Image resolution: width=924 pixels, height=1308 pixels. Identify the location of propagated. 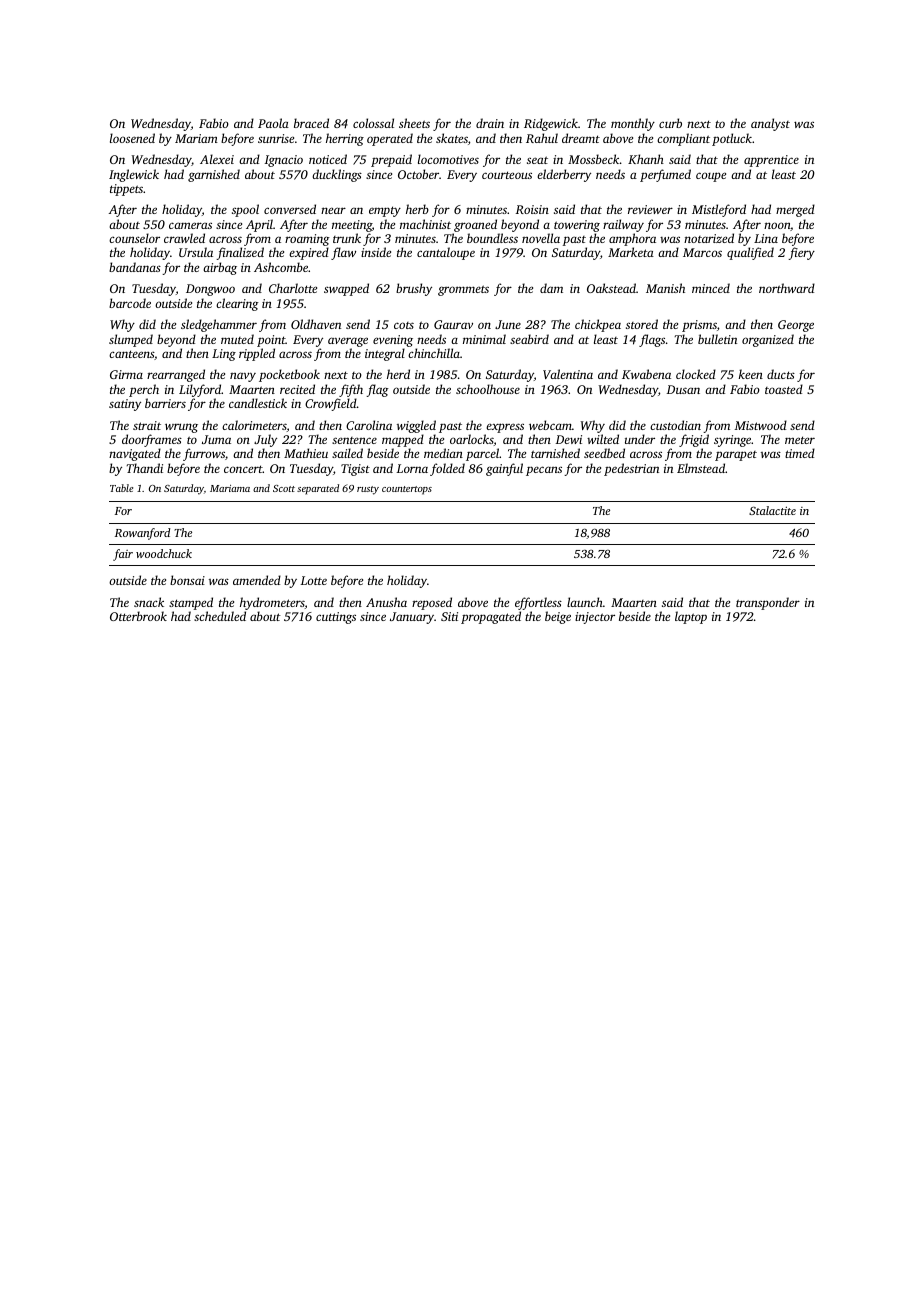
(491, 617).
